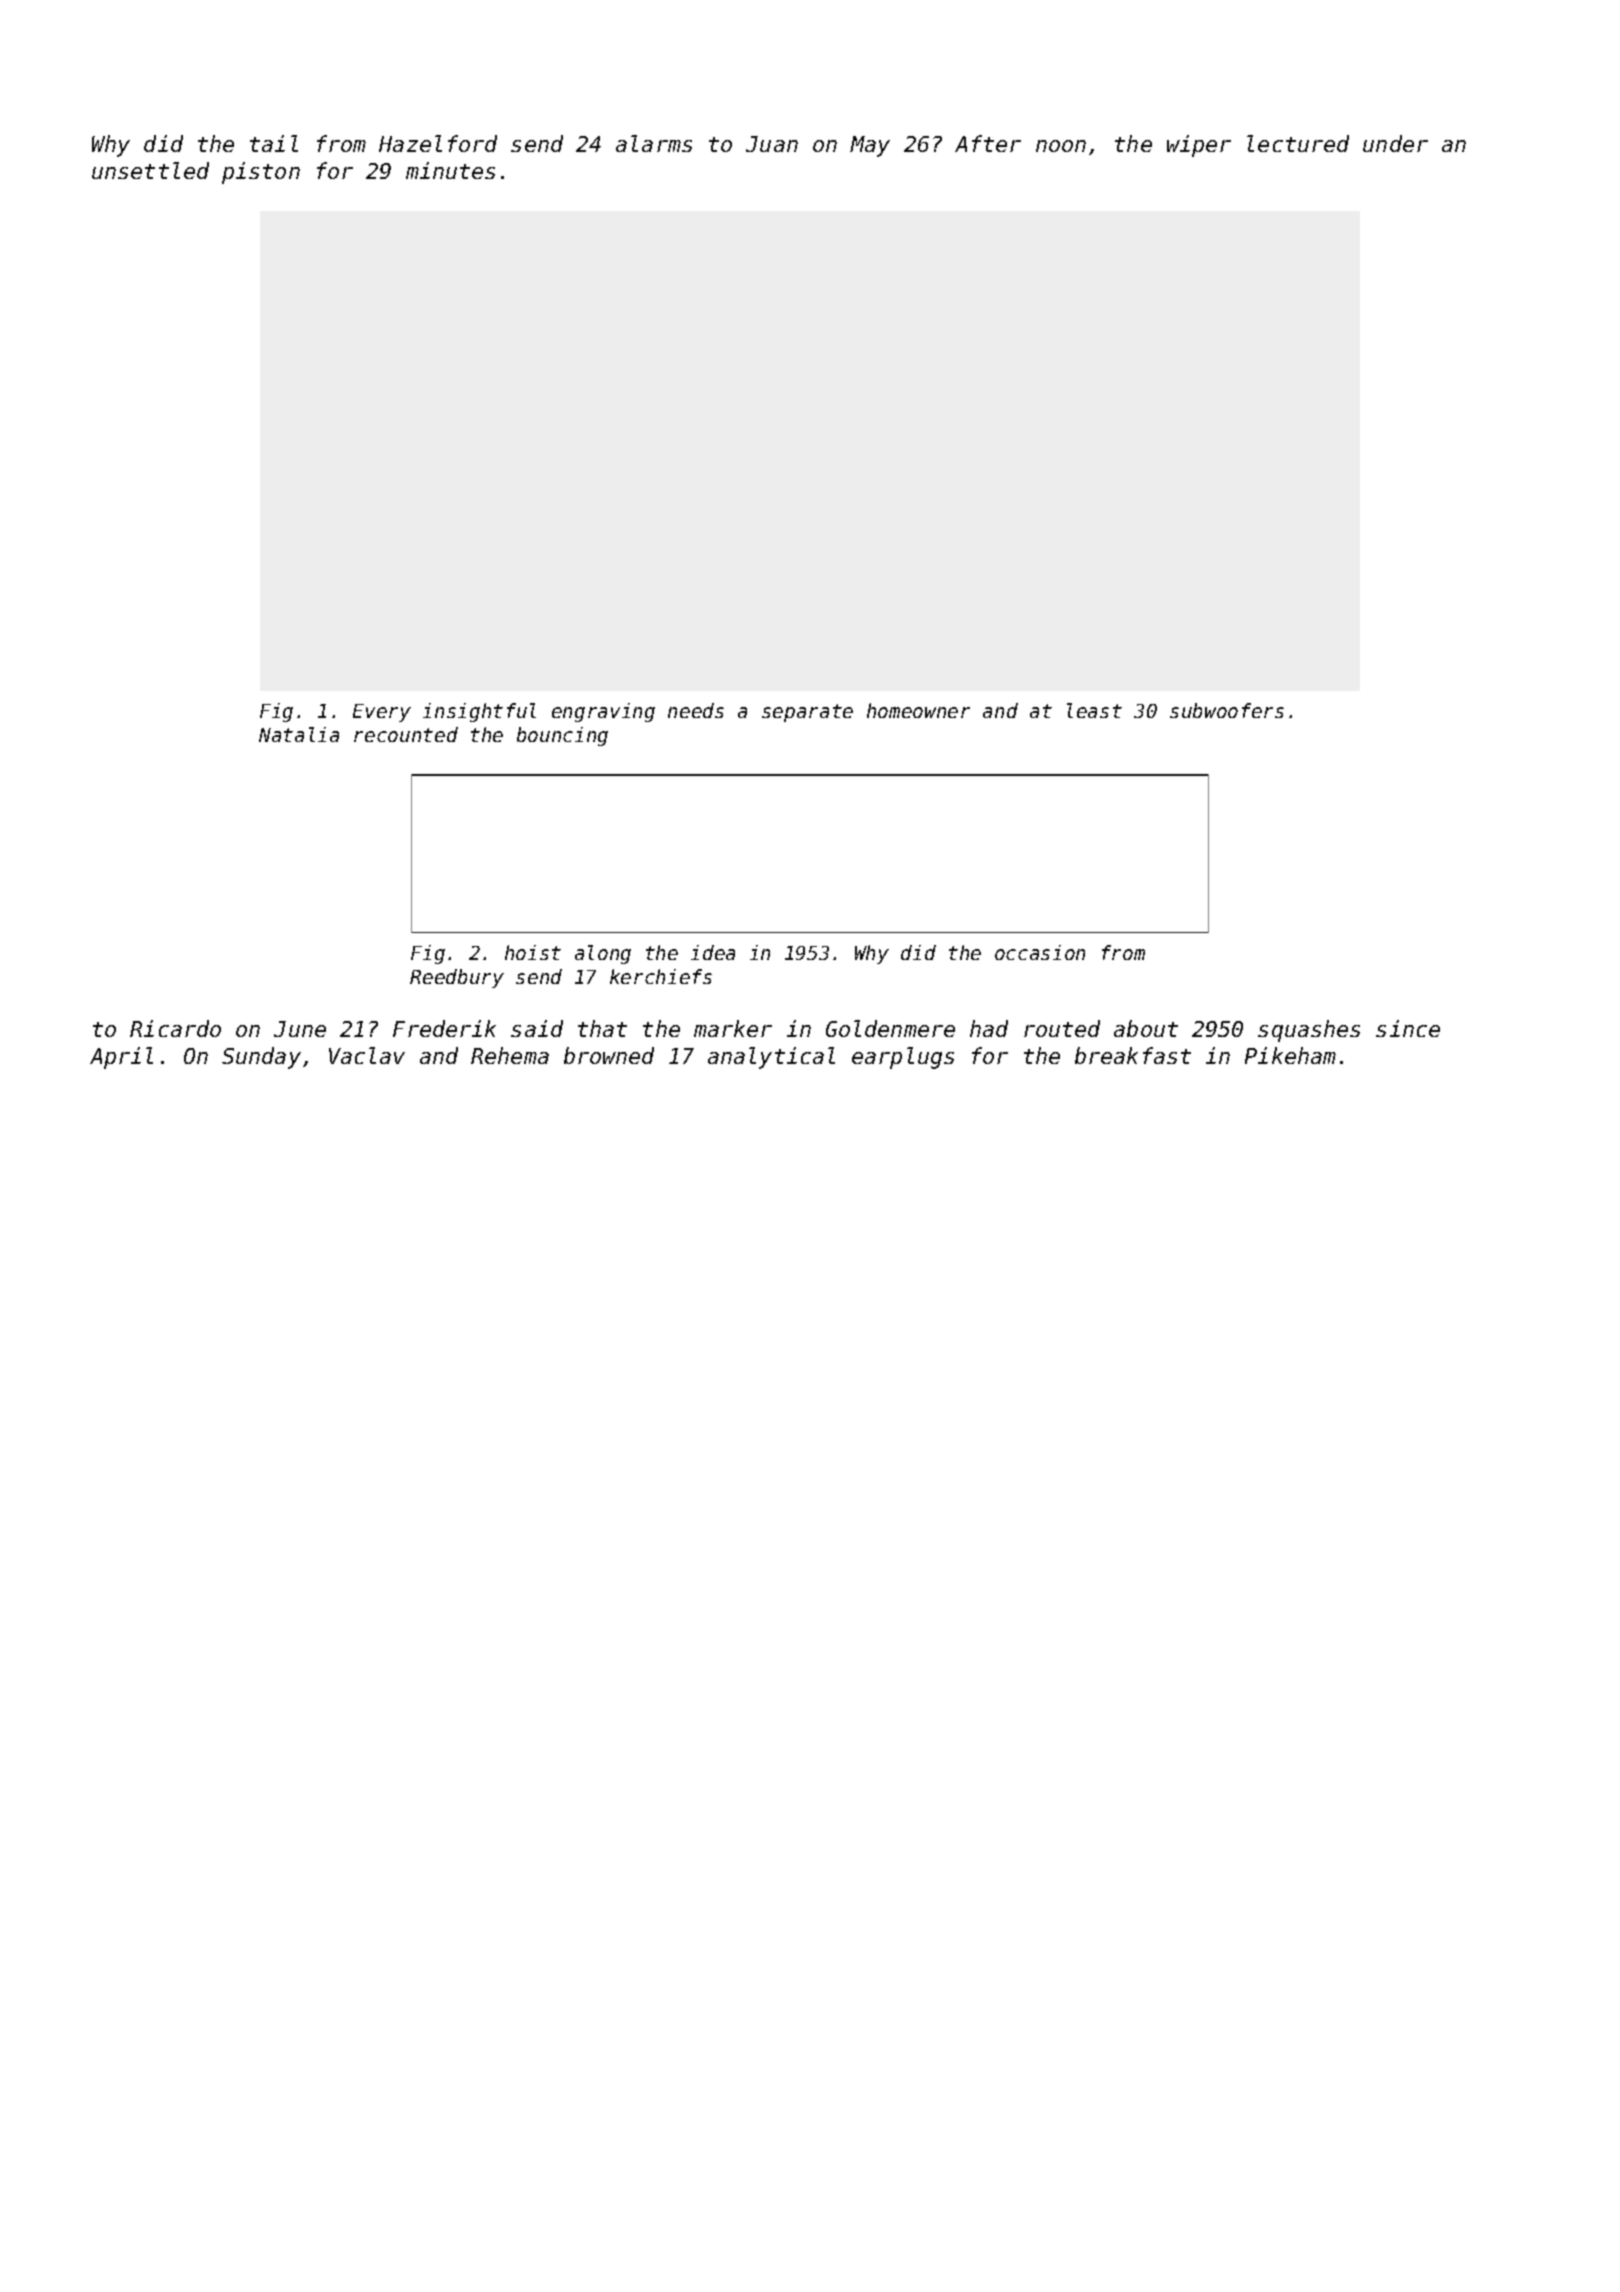  What do you see at coordinates (562, 736) in the screenshot?
I see `bouncing` at bounding box center [562, 736].
